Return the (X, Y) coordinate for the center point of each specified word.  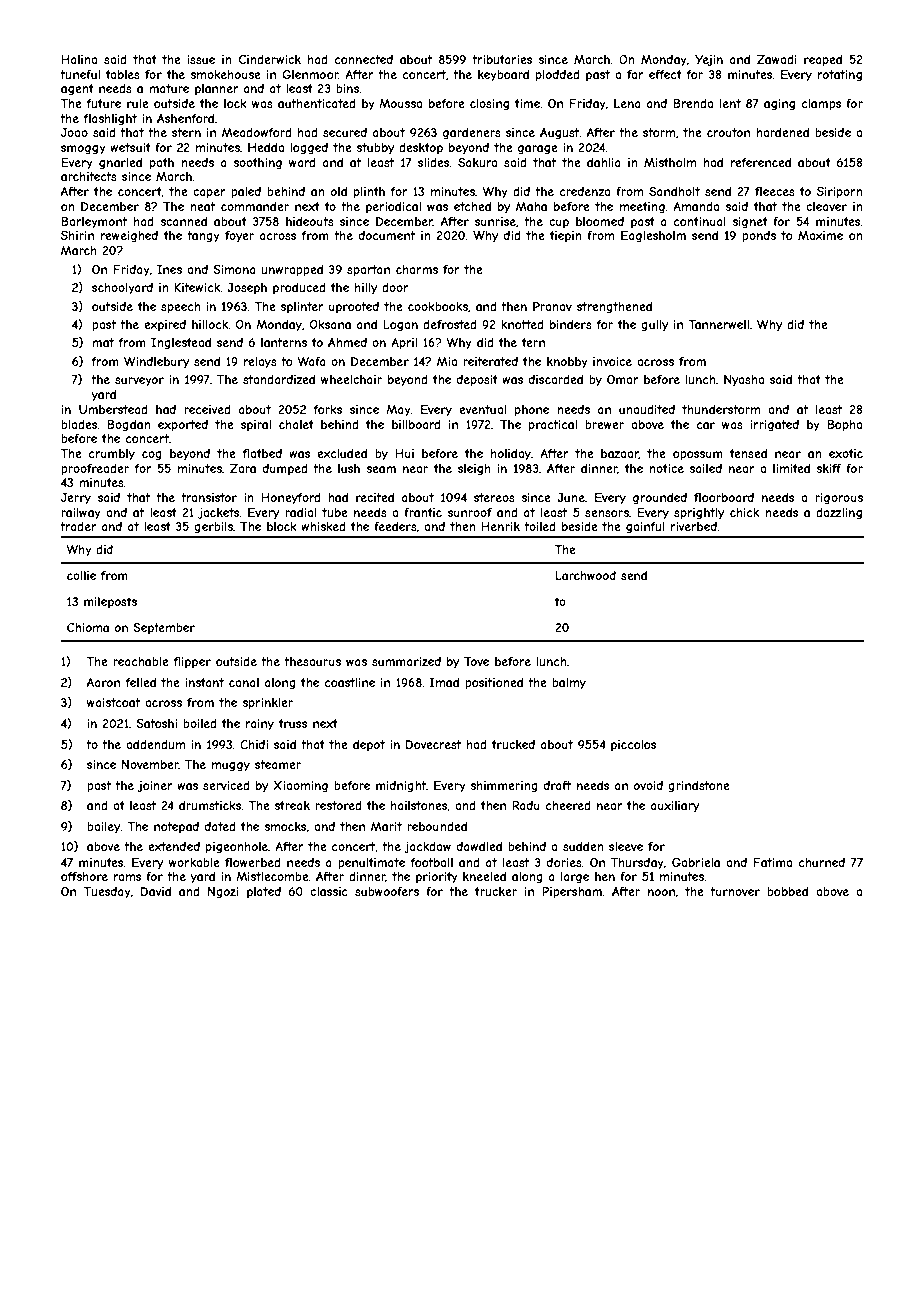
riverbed (694, 526)
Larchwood (586, 575)
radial (301, 512)
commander (255, 206)
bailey (104, 828)
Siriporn (840, 193)
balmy (569, 684)
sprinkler (267, 704)
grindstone (699, 787)
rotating (840, 76)
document (387, 235)
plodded (558, 76)
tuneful (80, 74)
